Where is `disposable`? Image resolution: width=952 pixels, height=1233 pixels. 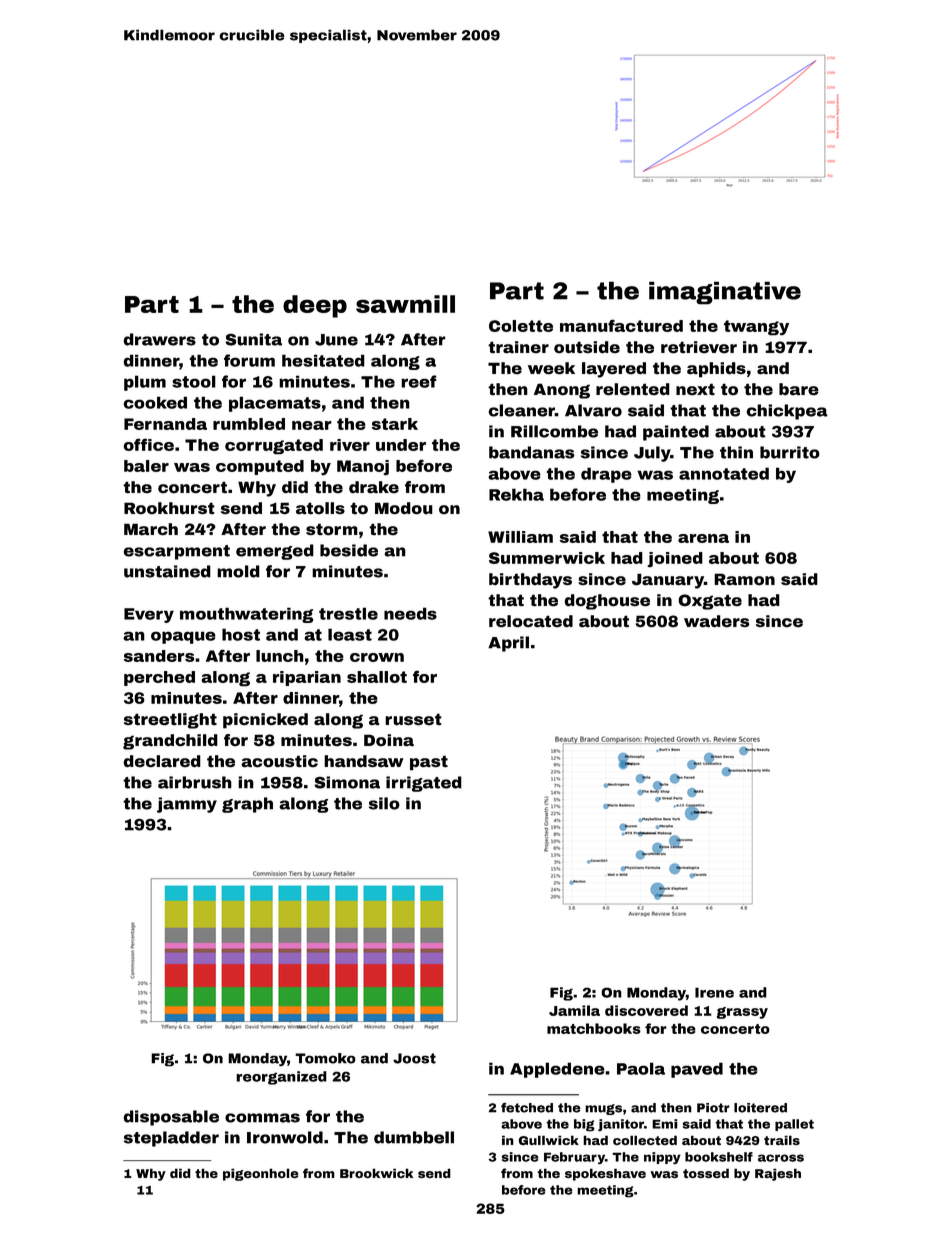 disposable is located at coordinates (171, 1118).
